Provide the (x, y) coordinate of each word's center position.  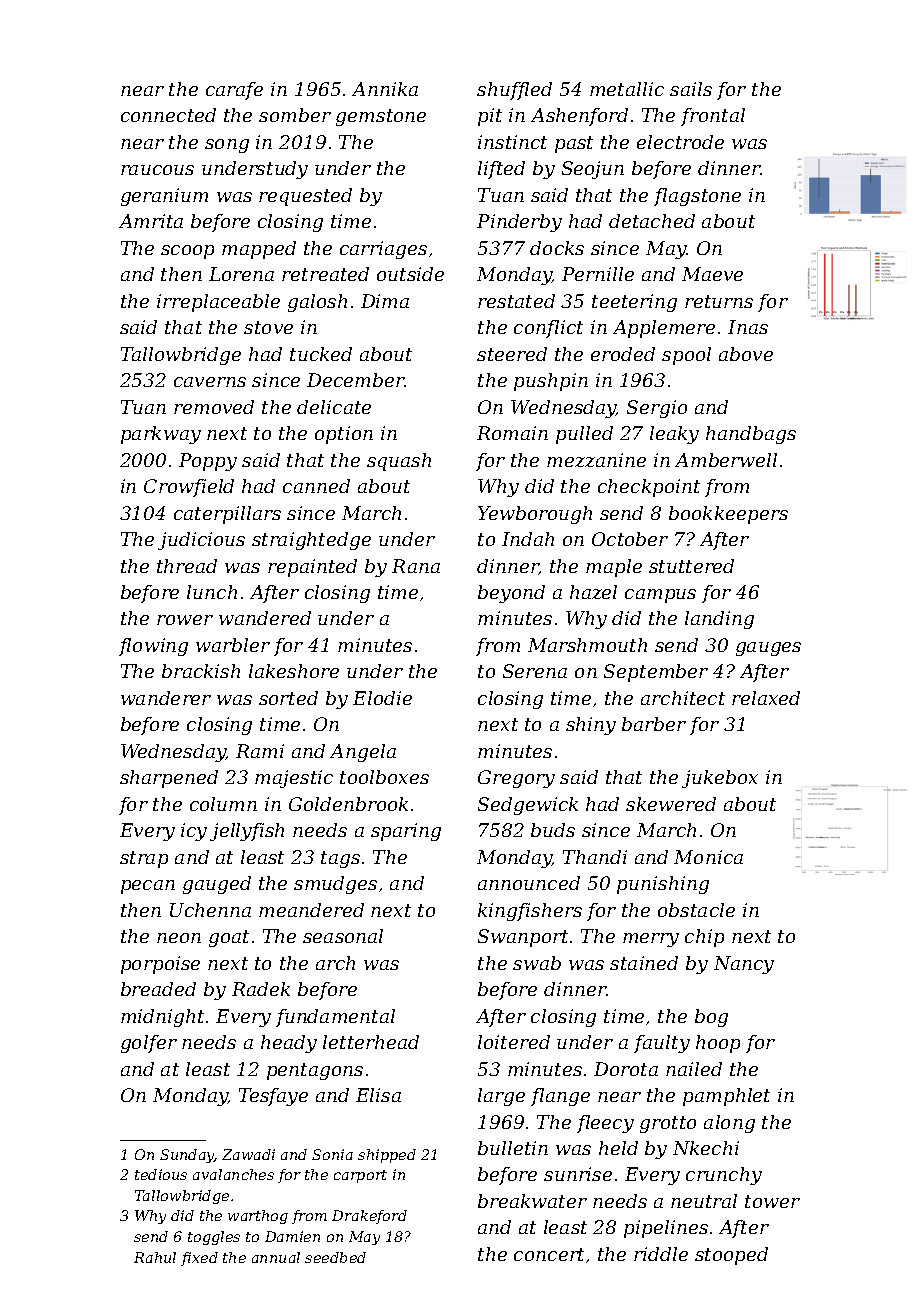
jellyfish (247, 832)
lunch (212, 592)
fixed (199, 1259)
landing (719, 620)
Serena (535, 671)
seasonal (343, 936)
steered (512, 354)
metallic (627, 89)
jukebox (720, 779)
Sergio (657, 409)
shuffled (514, 91)
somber (295, 115)
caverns (210, 382)
